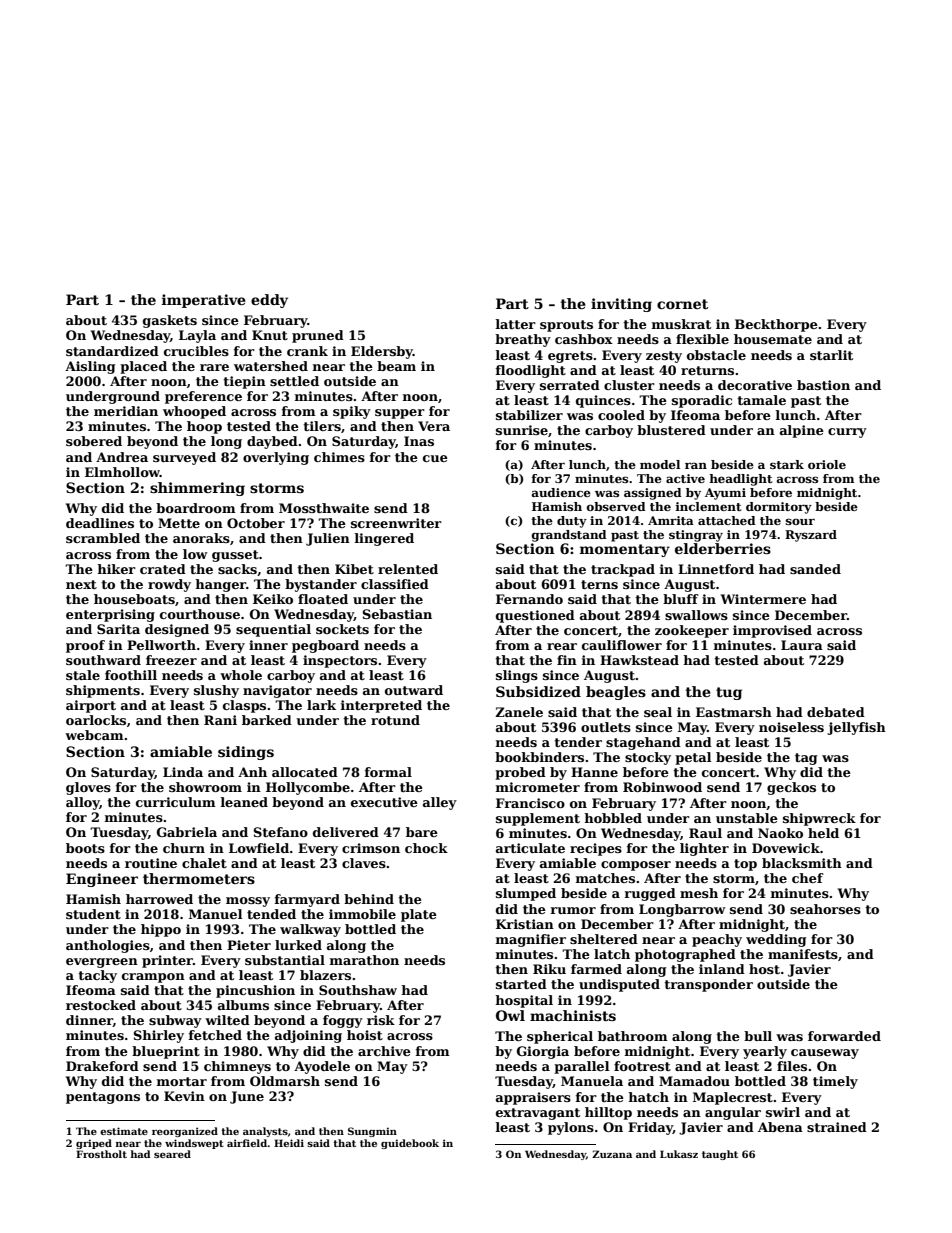 The height and width of the screenshot is (1233, 952). I want to click on latter, so click(516, 324).
